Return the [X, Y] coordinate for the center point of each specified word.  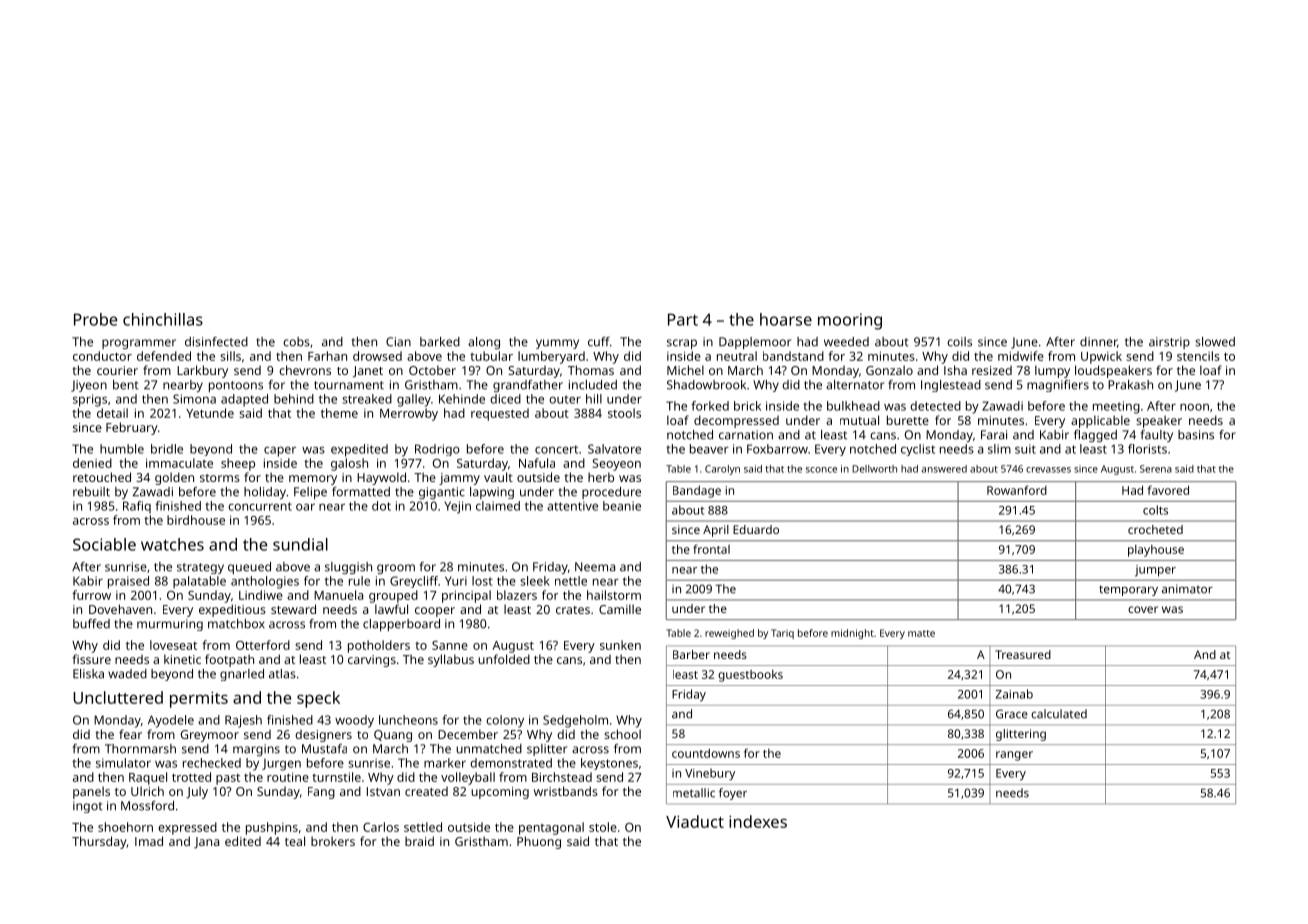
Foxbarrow [777, 449]
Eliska [88, 674]
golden [174, 478]
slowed [1215, 342]
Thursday [99, 842]
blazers [517, 595]
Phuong [539, 842]
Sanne [450, 645]
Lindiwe [261, 595]
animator [1187, 589]
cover [1143, 609]
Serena [1156, 469]
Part [683, 319]
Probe [95, 319]
